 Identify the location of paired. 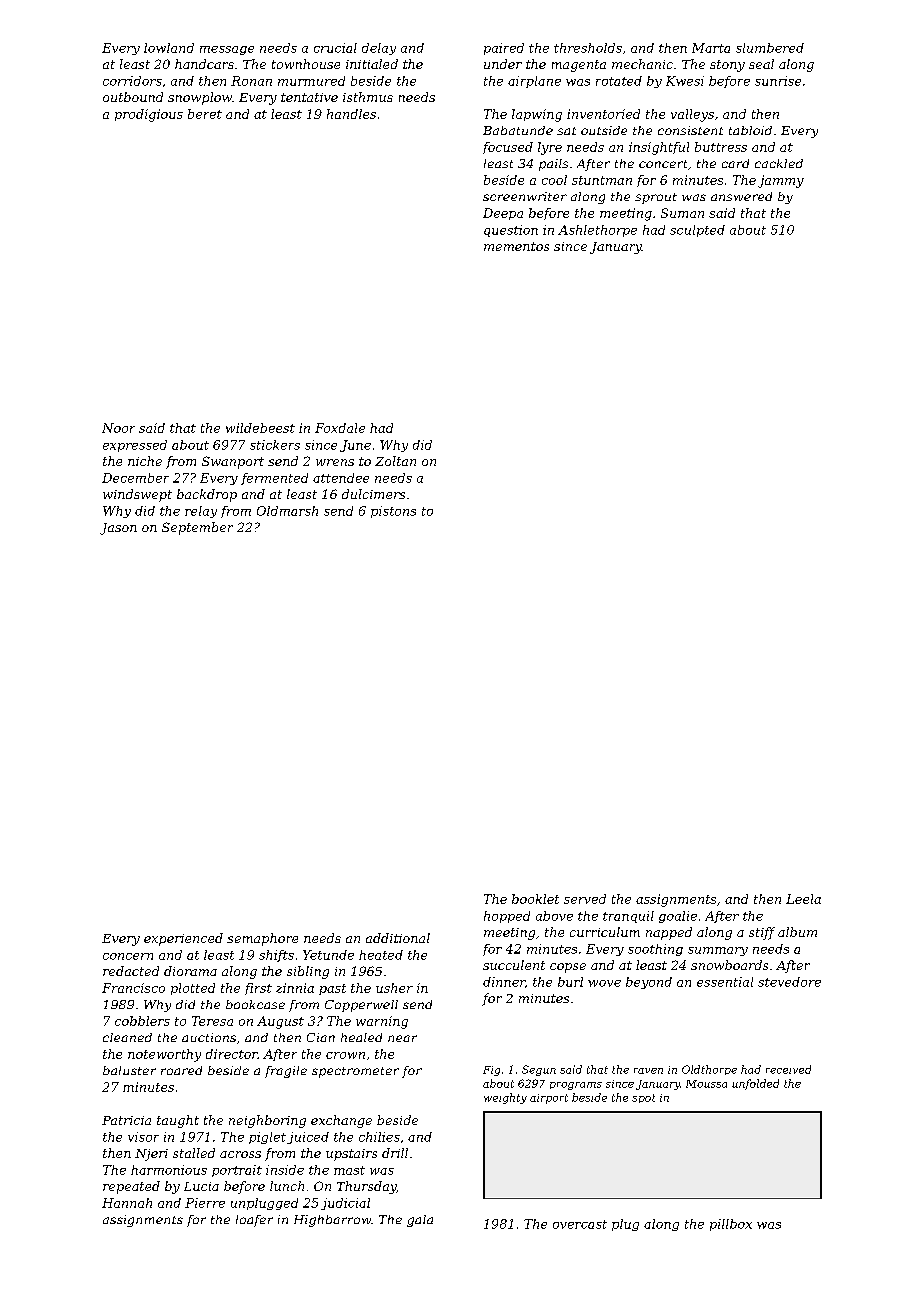
(504, 49).
